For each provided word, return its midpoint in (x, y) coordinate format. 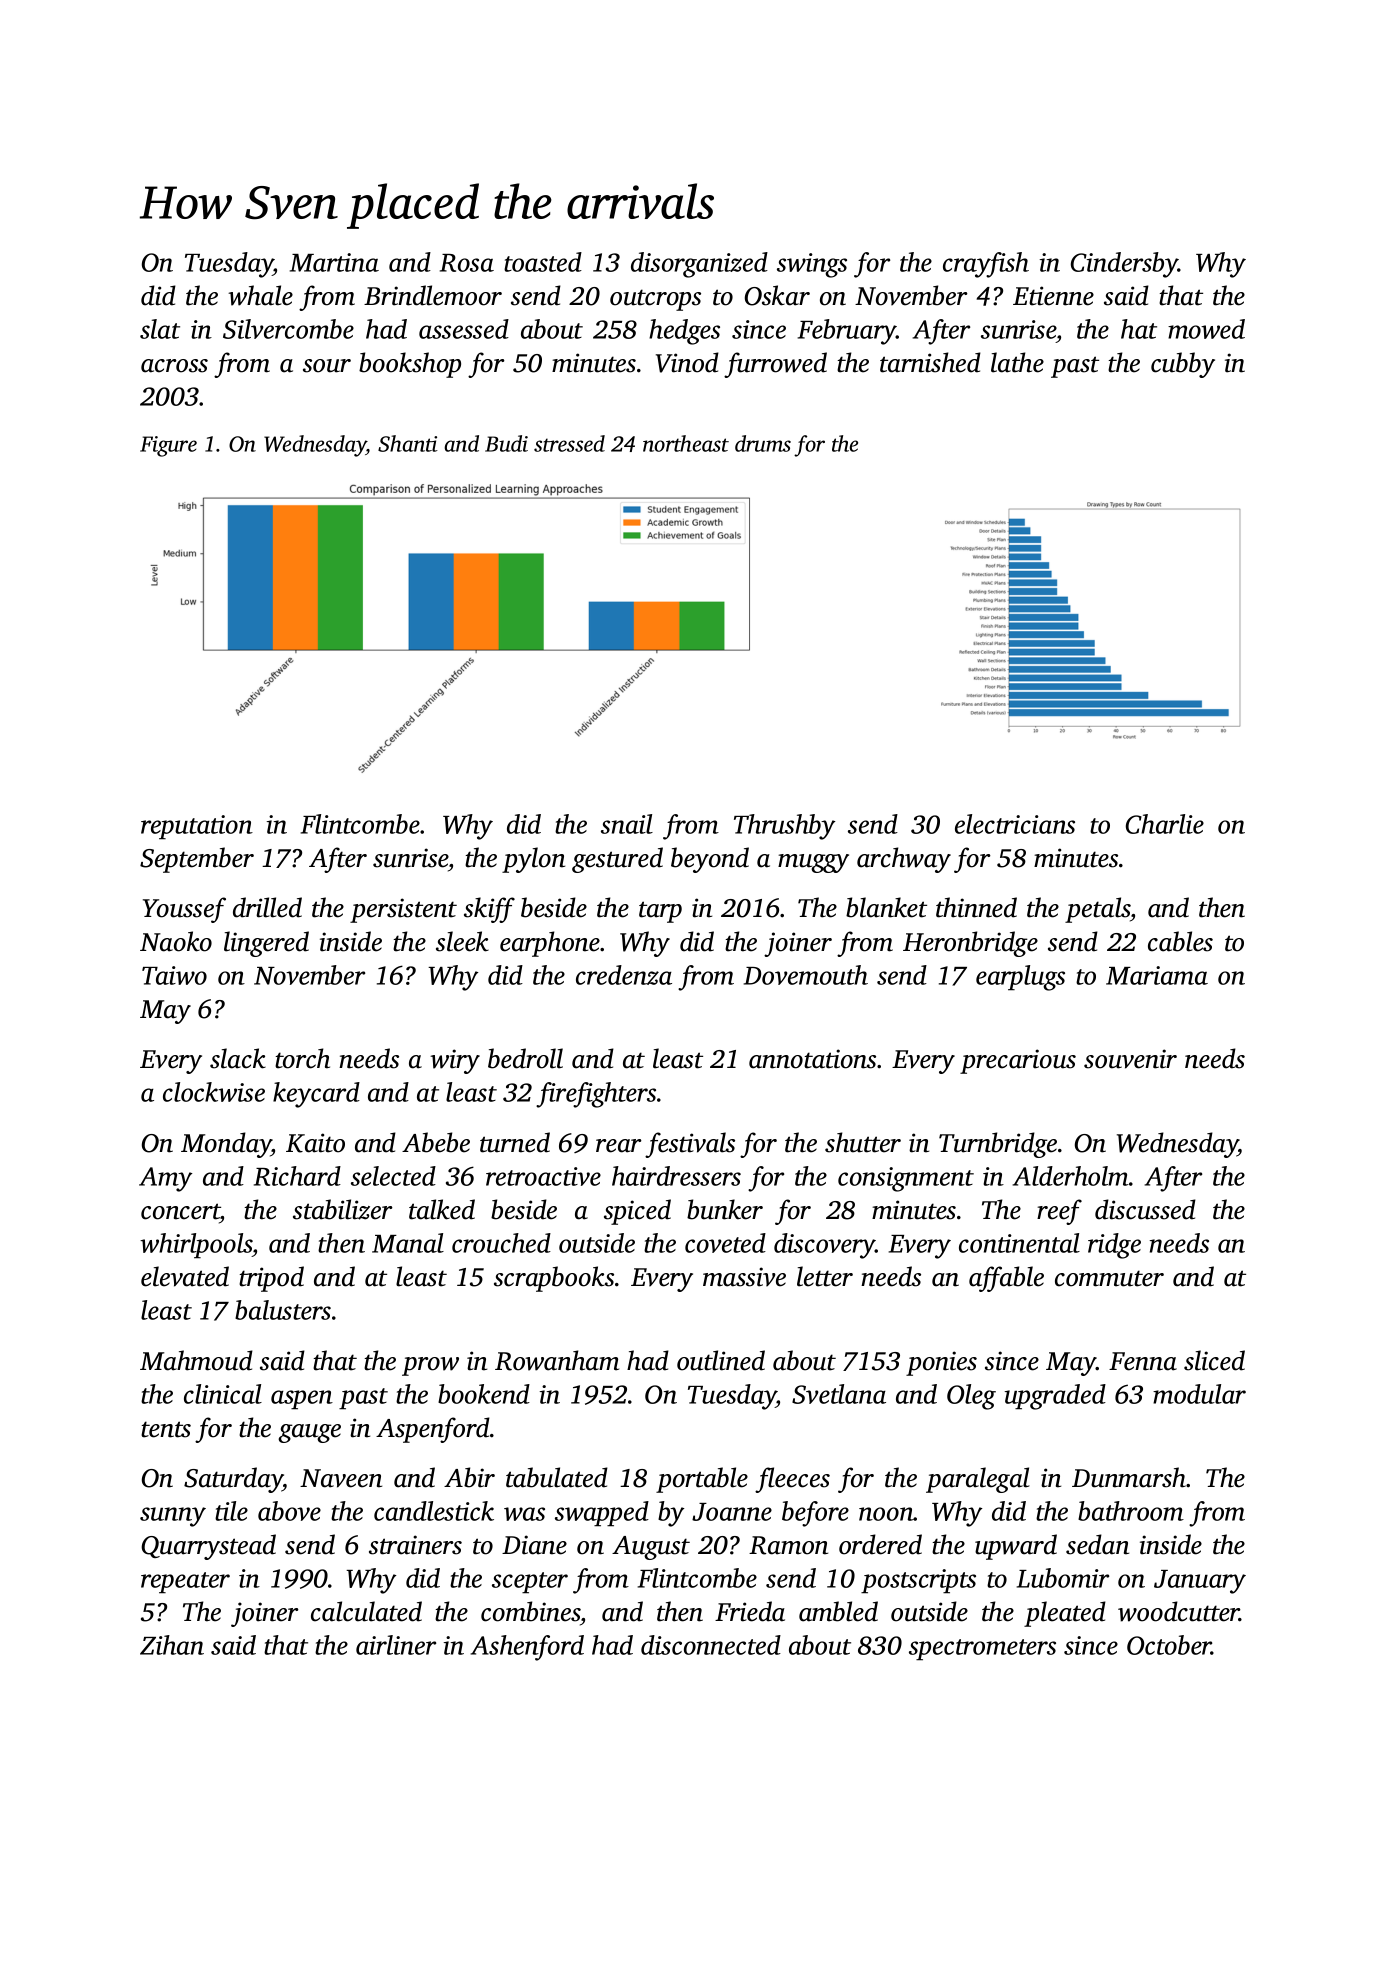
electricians (1015, 824)
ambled (838, 1611)
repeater (185, 1583)
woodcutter (1179, 1611)
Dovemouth (806, 975)
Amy (165, 1179)
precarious (1018, 1061)
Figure (168, 446)
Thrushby (784, 827)
